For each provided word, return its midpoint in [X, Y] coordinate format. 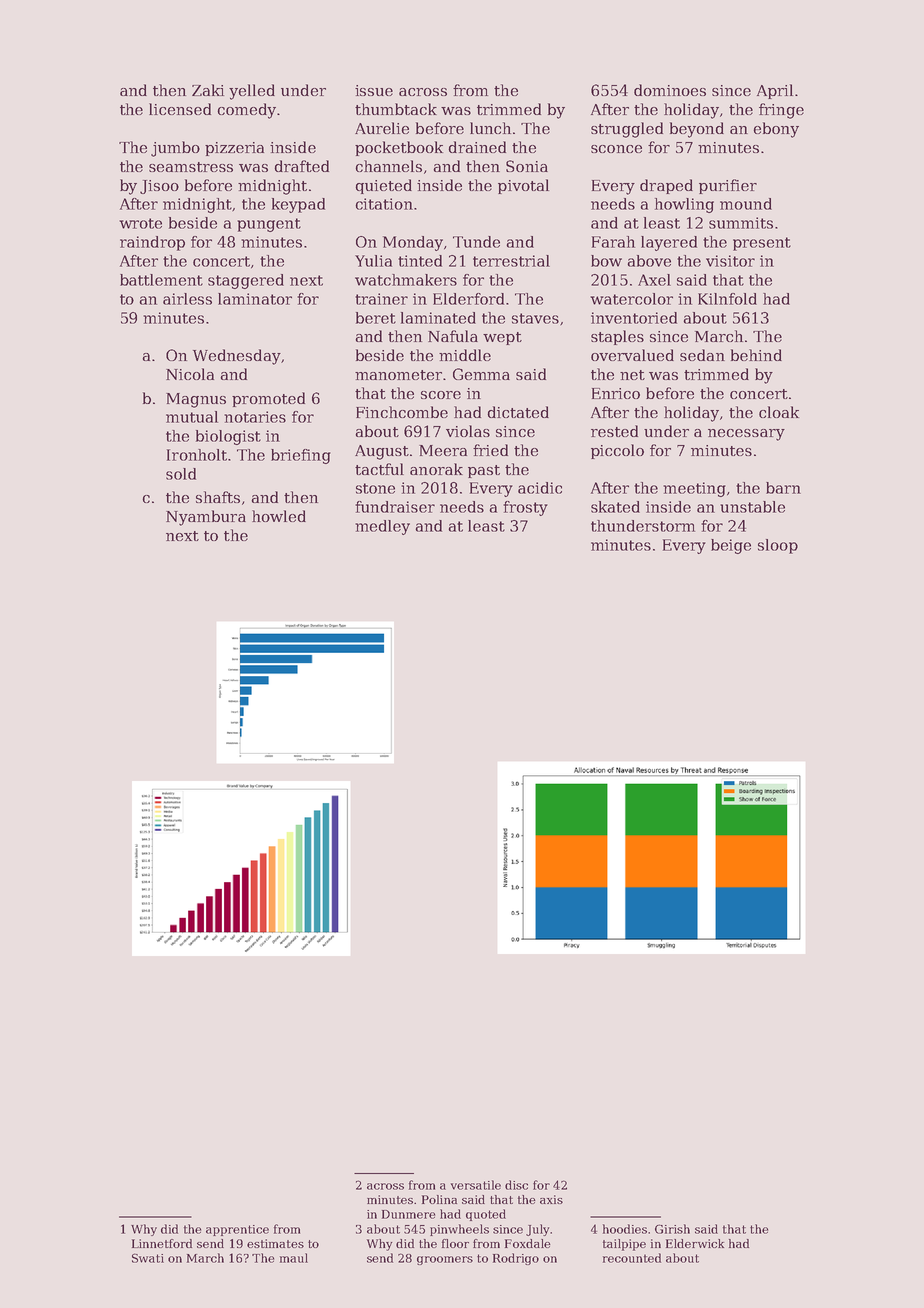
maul [294, 1258]
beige [731, 546]
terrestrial [511, 261]
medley [382, 527]
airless [187, 299]
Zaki [208, 90]
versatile [476, 1185]
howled [279, 516]
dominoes [670, 90]
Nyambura [206, 518]
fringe [781, 111]
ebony [776, 130]
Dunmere [408, 1214]
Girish [672, 1229]
